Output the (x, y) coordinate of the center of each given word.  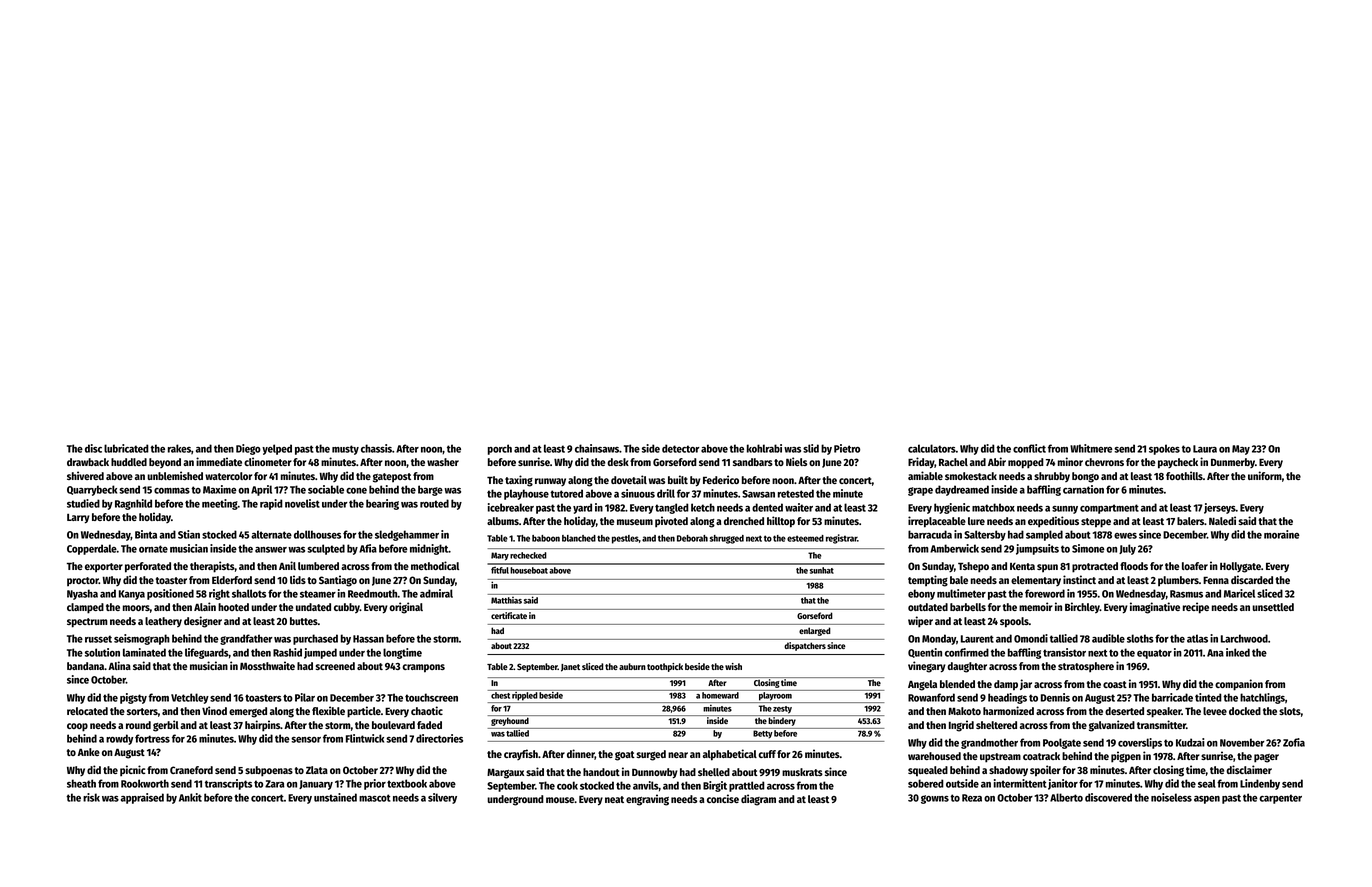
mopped (1026, 463)
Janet (570, 668)
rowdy (119, 739)
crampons (423, 668)
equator (1154, 654)
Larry (78, 519)
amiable (925, 475)
